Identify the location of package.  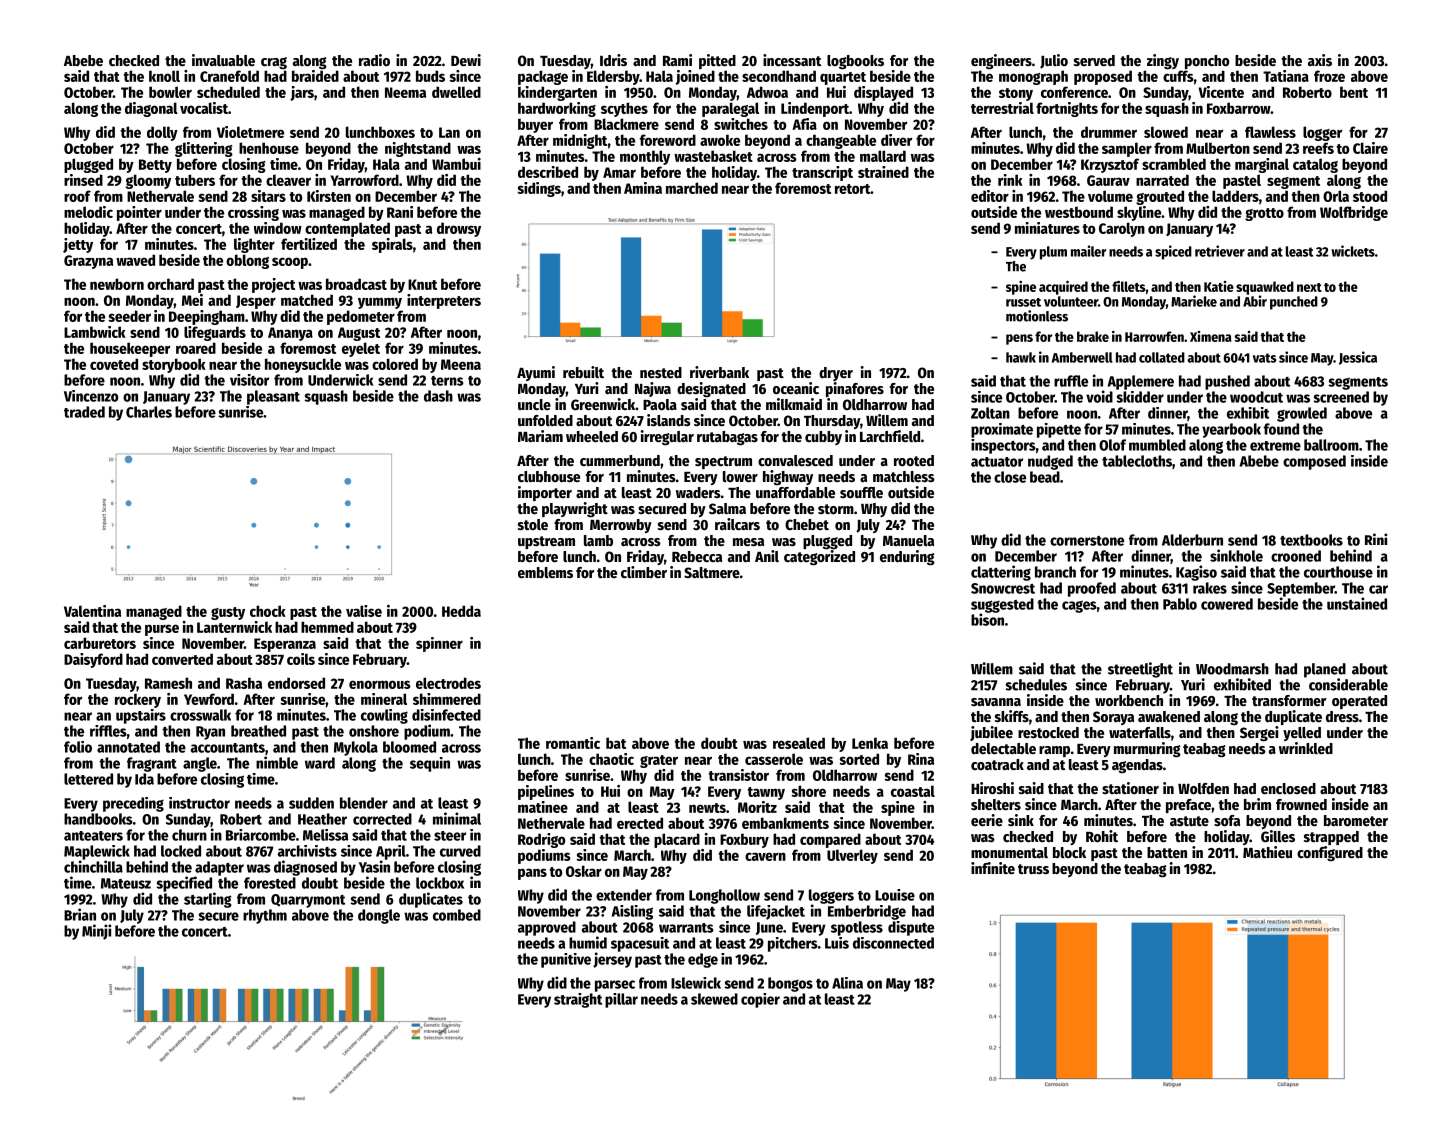
(543, 77).
